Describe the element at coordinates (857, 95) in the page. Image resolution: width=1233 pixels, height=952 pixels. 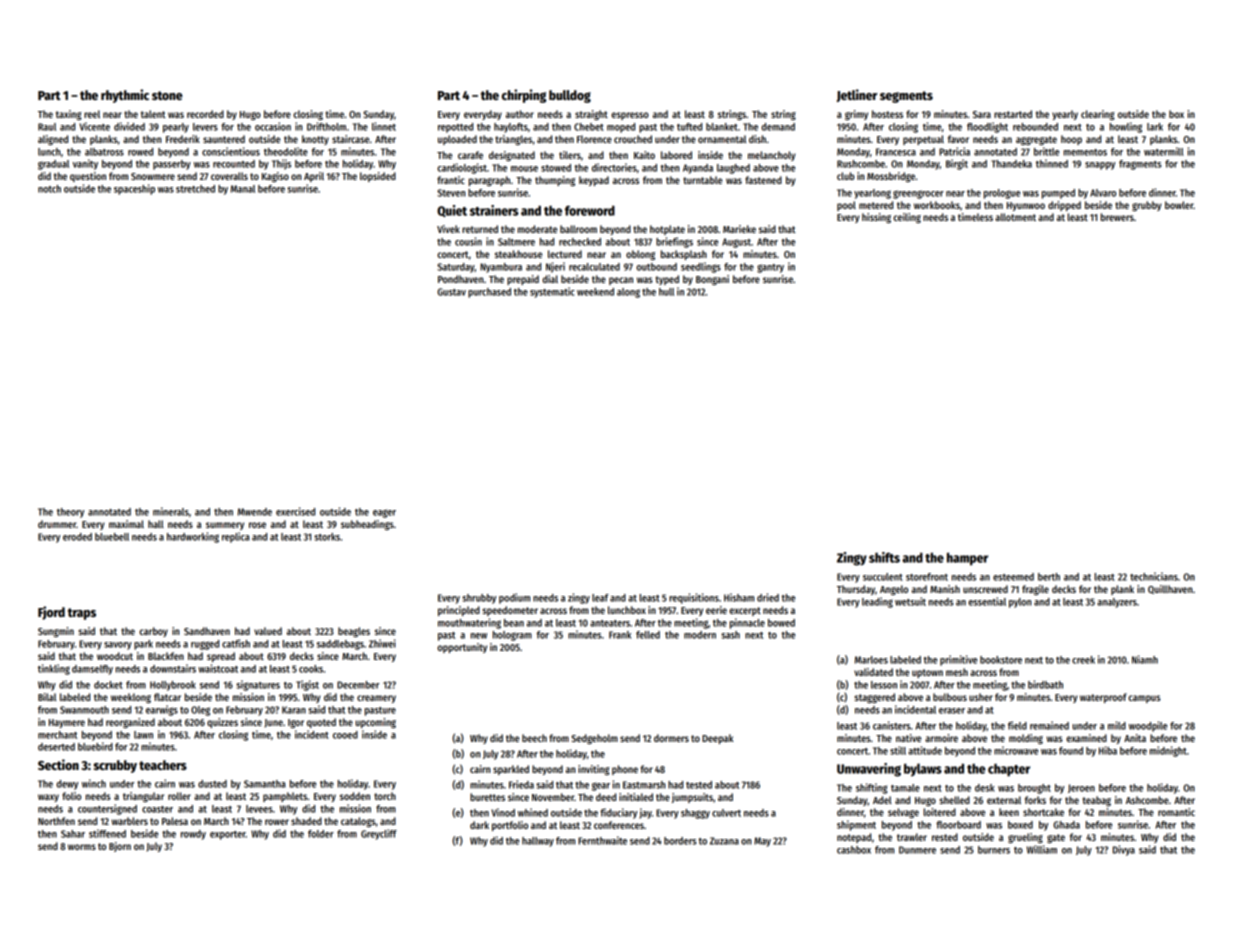
I see `Jetliner` at that location.
